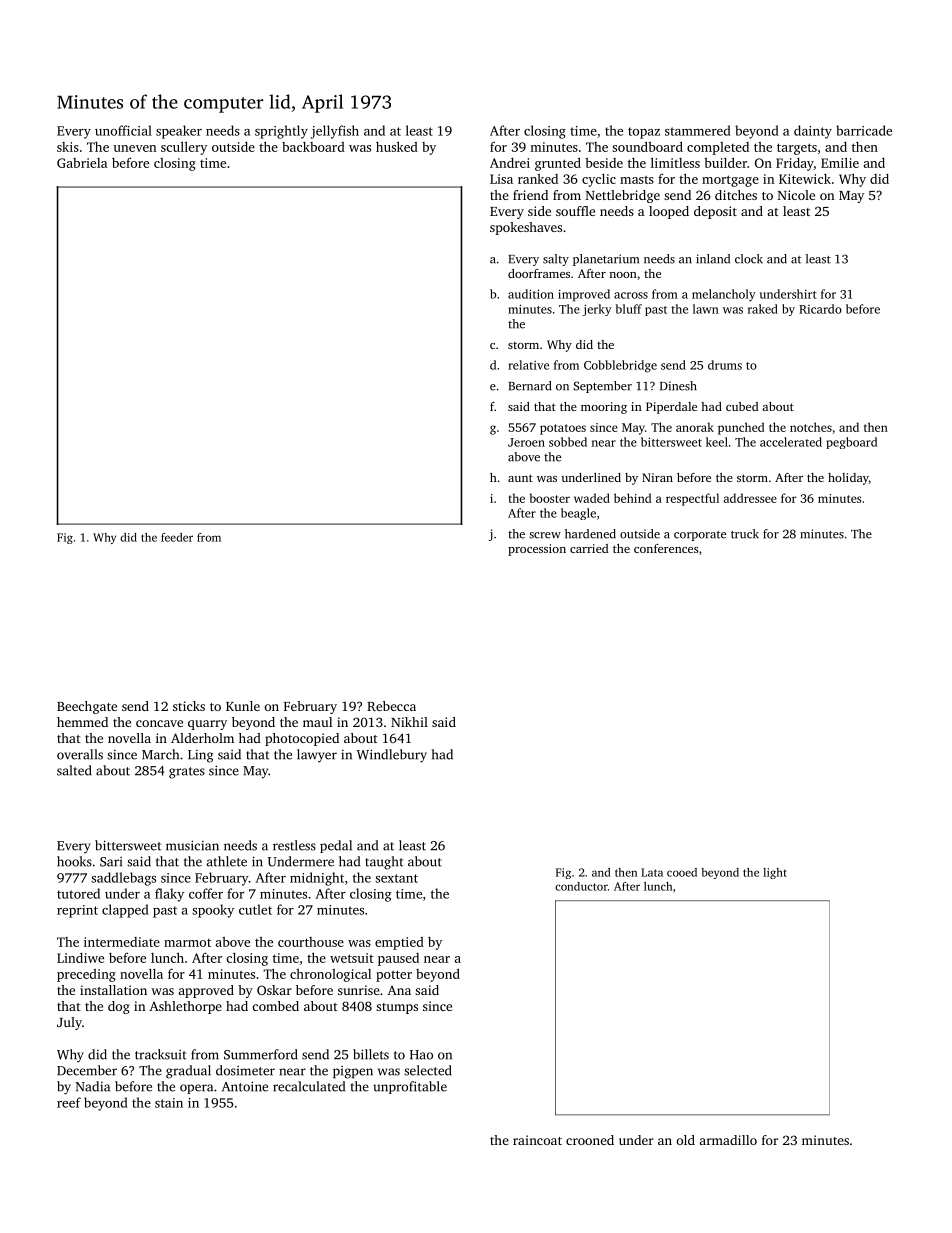 Image resolution: width=952 pixels, height=1233 pixels. I want to click on Oskar, so click(274, 990).
